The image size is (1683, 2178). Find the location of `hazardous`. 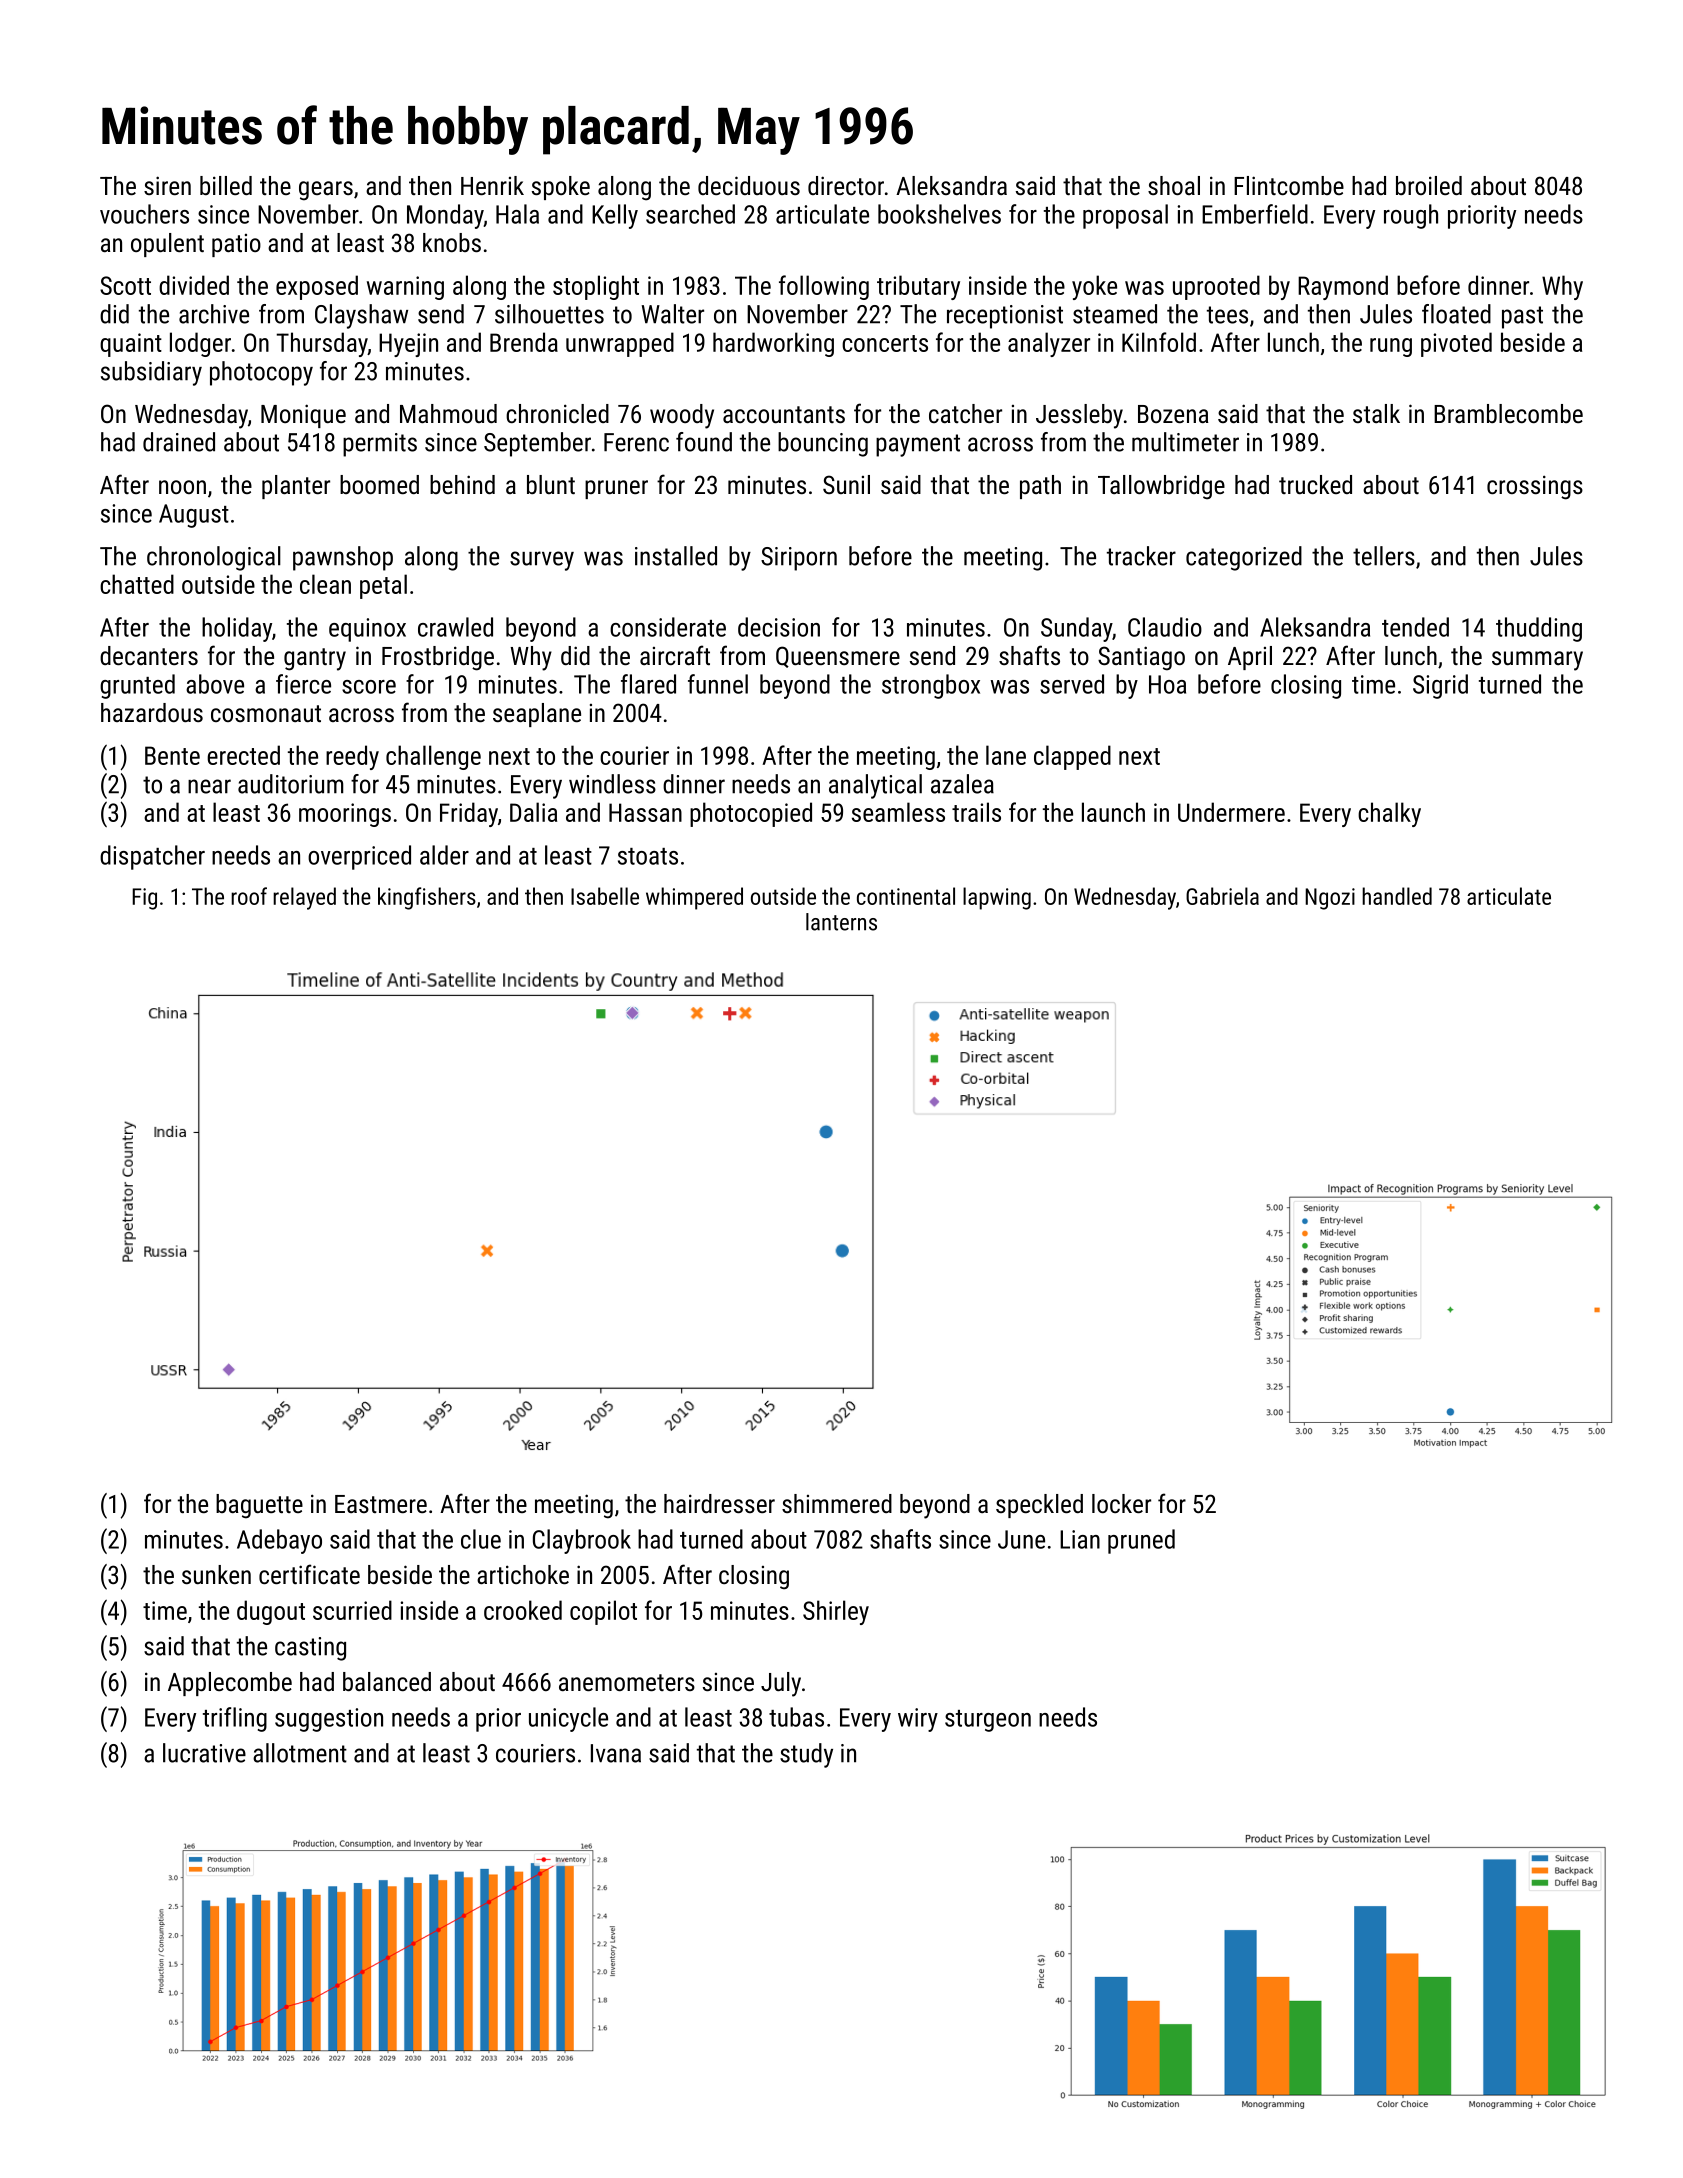

hazardous is located at coordinates (152, 712).
